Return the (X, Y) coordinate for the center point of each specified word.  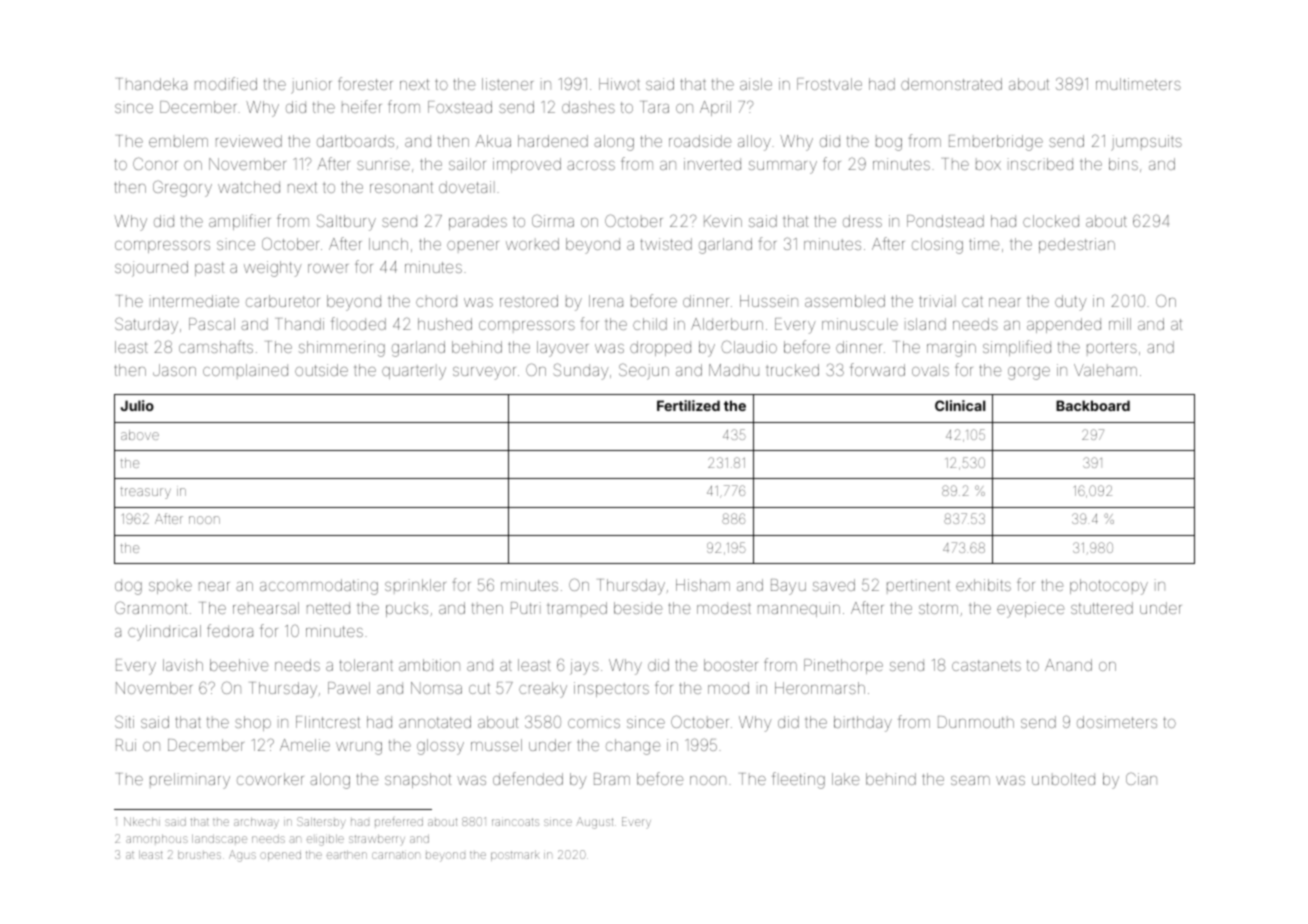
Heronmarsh (820, 688)
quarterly (414, 372)
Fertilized (688, 405)
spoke (170, 586)
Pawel (349, 688)
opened (280, 856)
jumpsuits (1146, 143)
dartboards (355, 141)
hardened (553, 141)
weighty (273, 269)
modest (724, 608)
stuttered (1102, 608)
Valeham (1105, 370)
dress (862, 221)
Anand (1068, 665)
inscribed (1040, 164)
